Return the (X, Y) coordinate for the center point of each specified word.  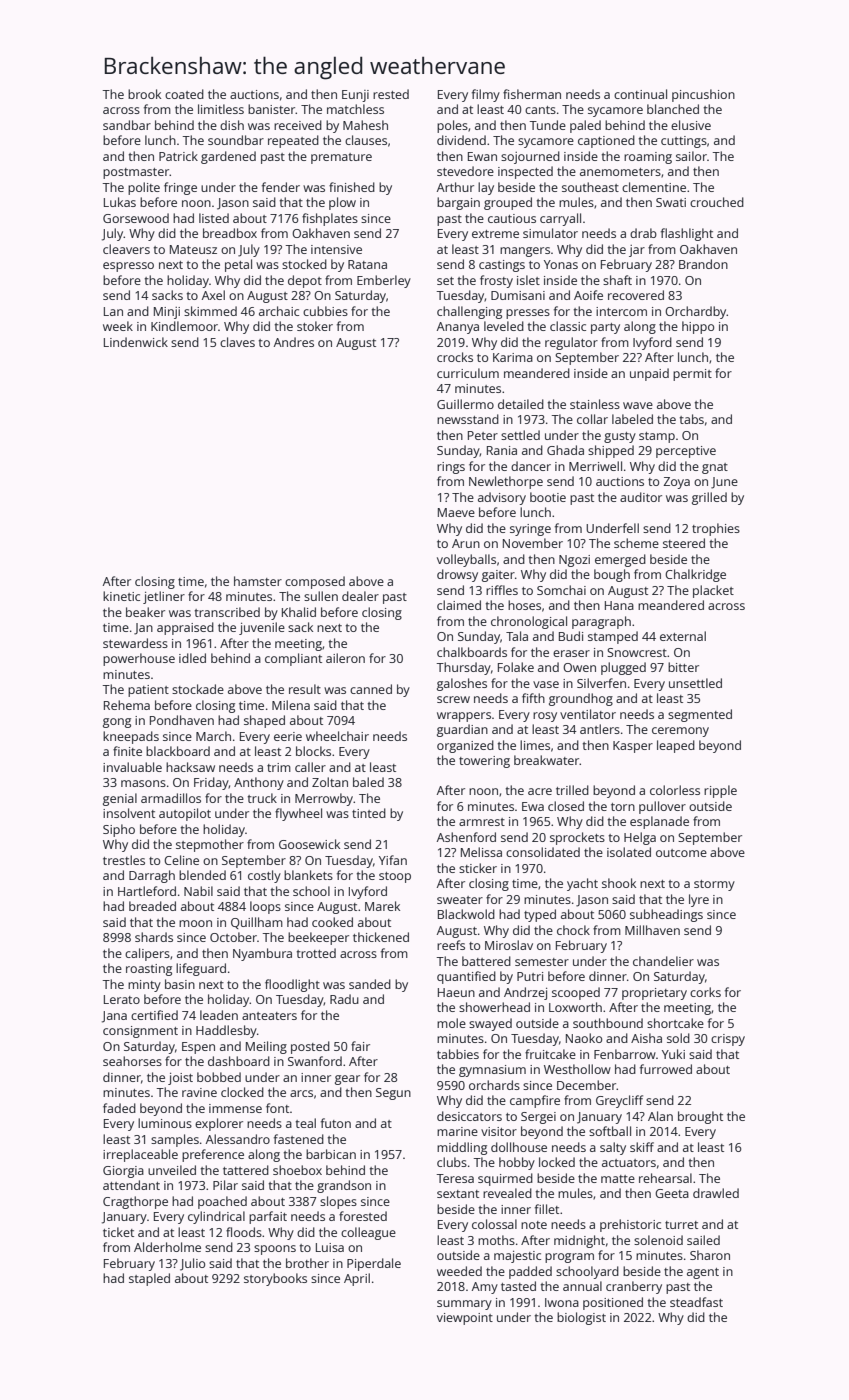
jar (637, 251)
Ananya (458, 328)
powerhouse (139, 659)
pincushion (703, 95)
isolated (629, 852)
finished (352, 187)
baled (368, 782)
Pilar (225, 1185)
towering (484, 762)
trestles (124, 860)
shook (619, 883)
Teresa (455, 1178)
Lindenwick (136, 342)
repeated (293, 141)
